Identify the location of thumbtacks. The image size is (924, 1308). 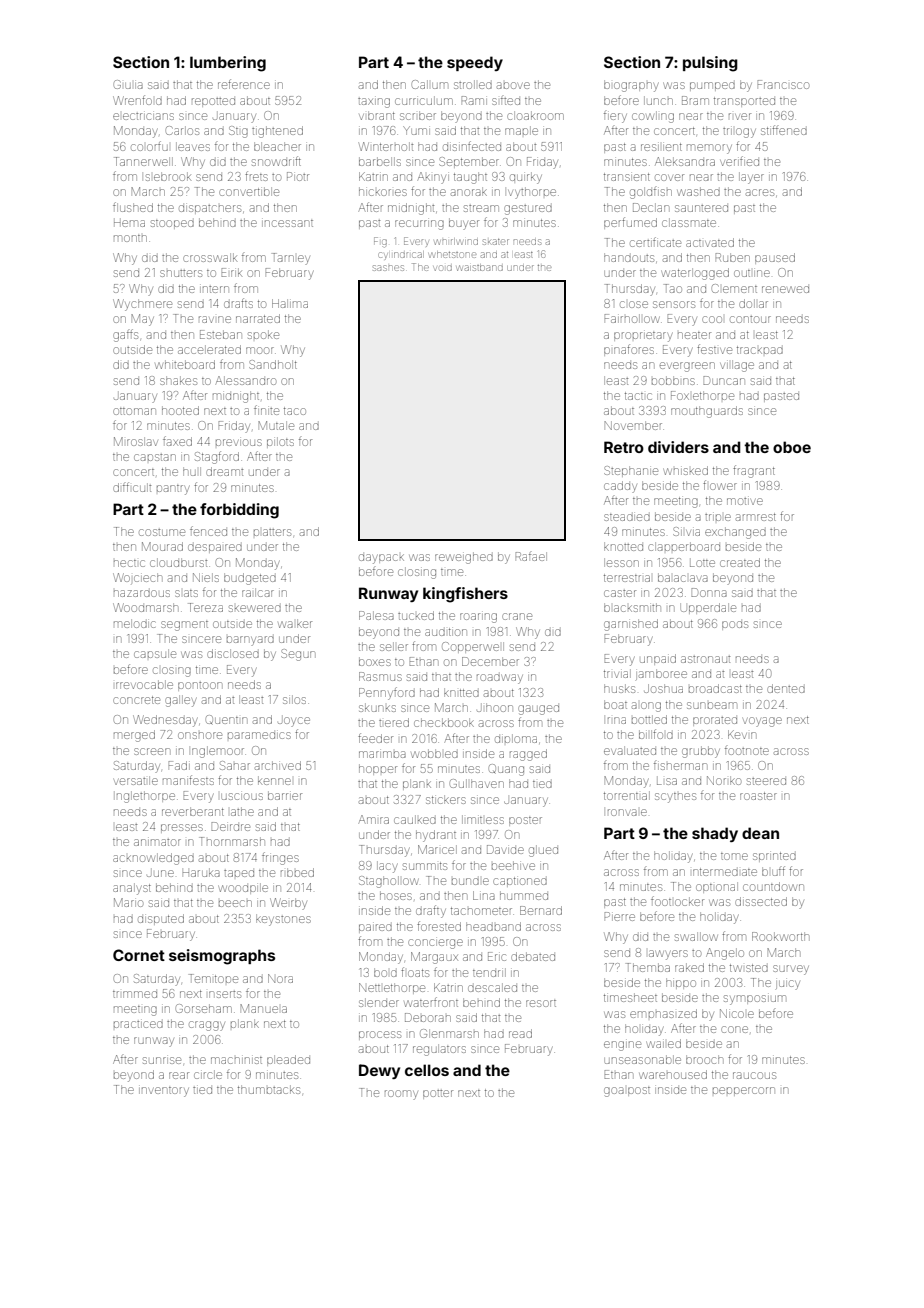
(269, 1089).
